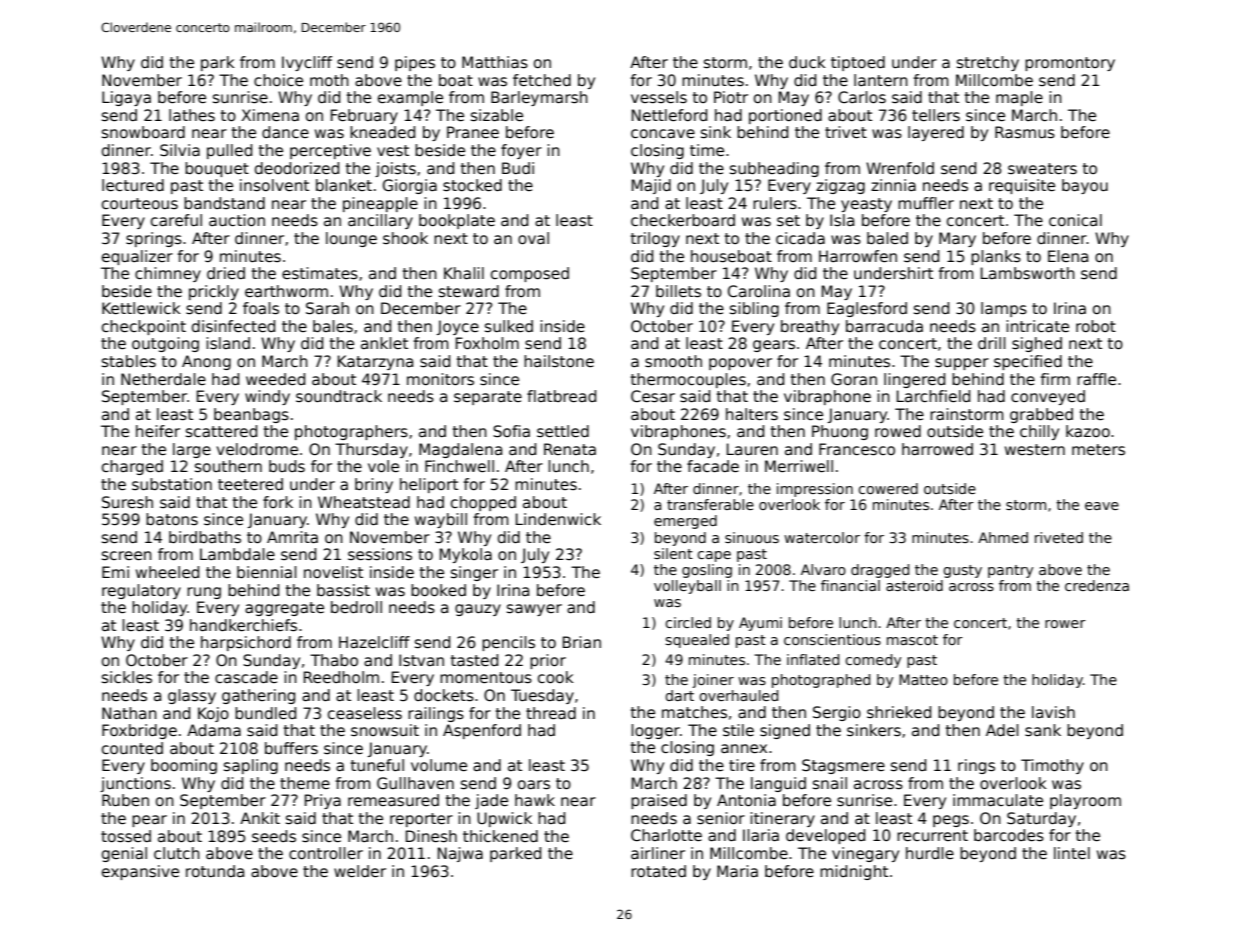  Describe the element at coordinates (760, 624) in the screenshot. I see `Ayumi` at that location.
